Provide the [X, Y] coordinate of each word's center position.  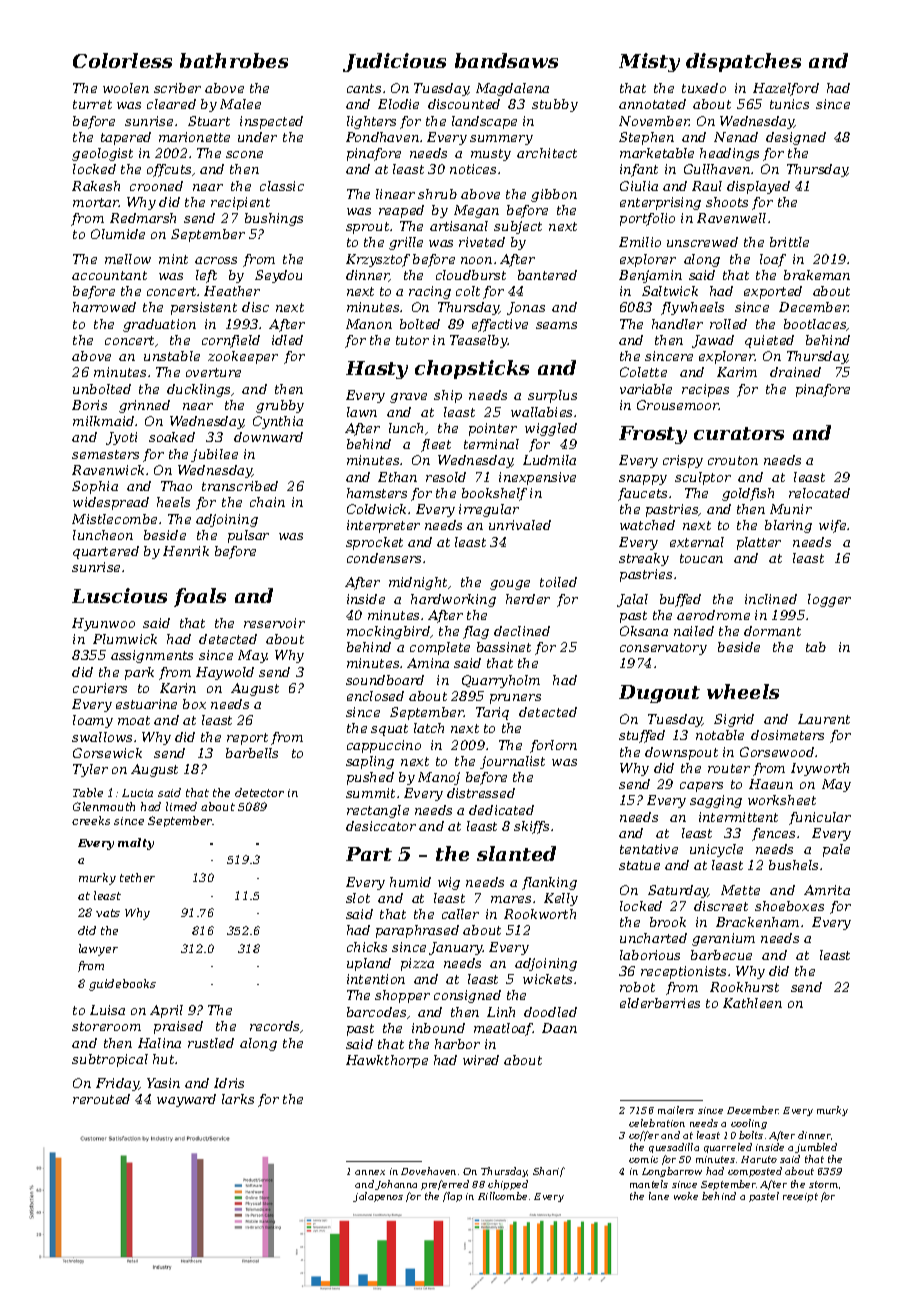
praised [178, 1027]
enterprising [660, 203]
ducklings [199, 390]
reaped [401, 211]
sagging [716, 801]
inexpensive [537, 478]
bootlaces [815, 325]
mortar [96, 202]
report [247, 739]
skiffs [531, 827]
